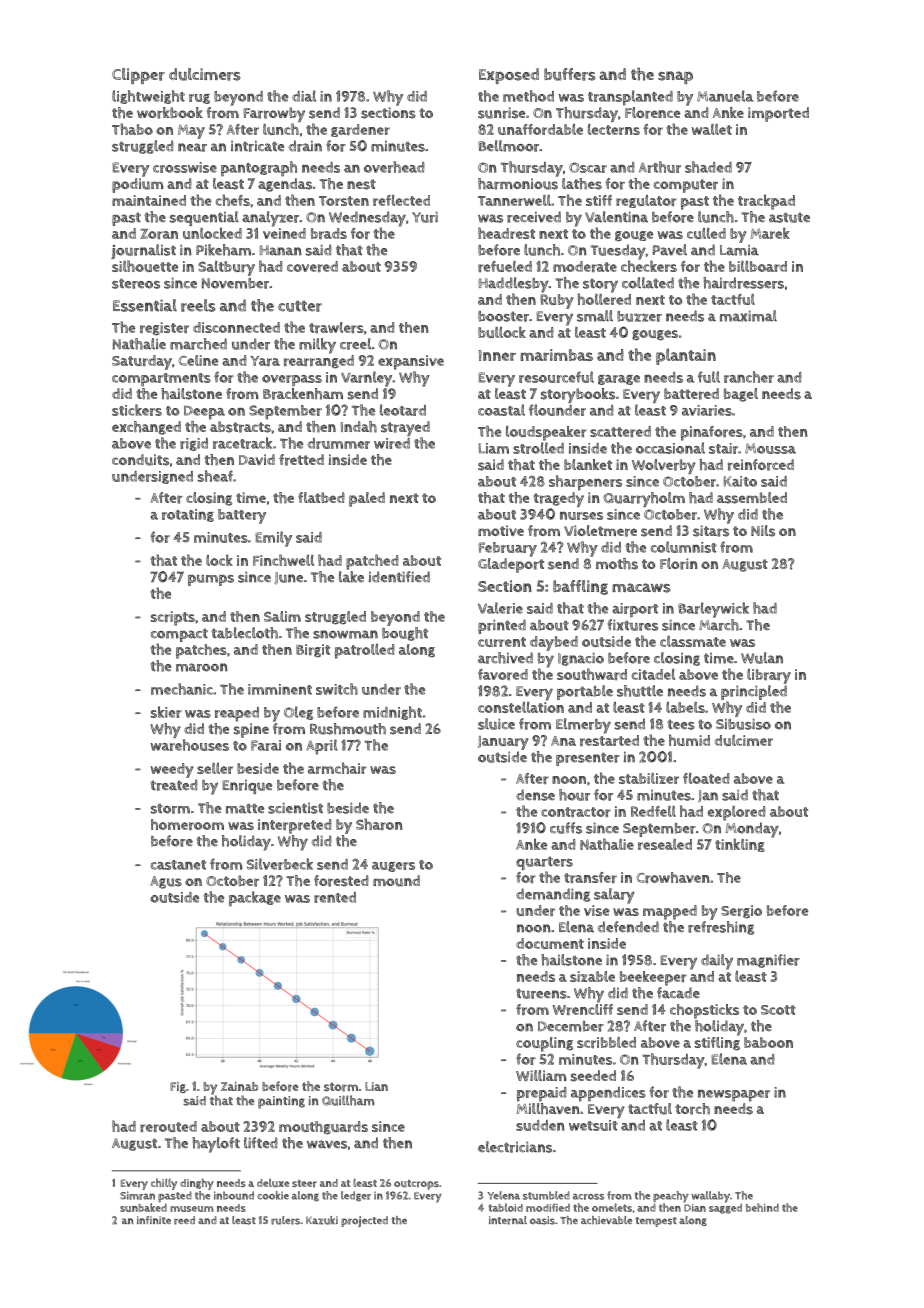 The height and width of the document is (1308, 924). Describe the element at coordinates (740, 845) in the document. I see `tinkling` at that location.
